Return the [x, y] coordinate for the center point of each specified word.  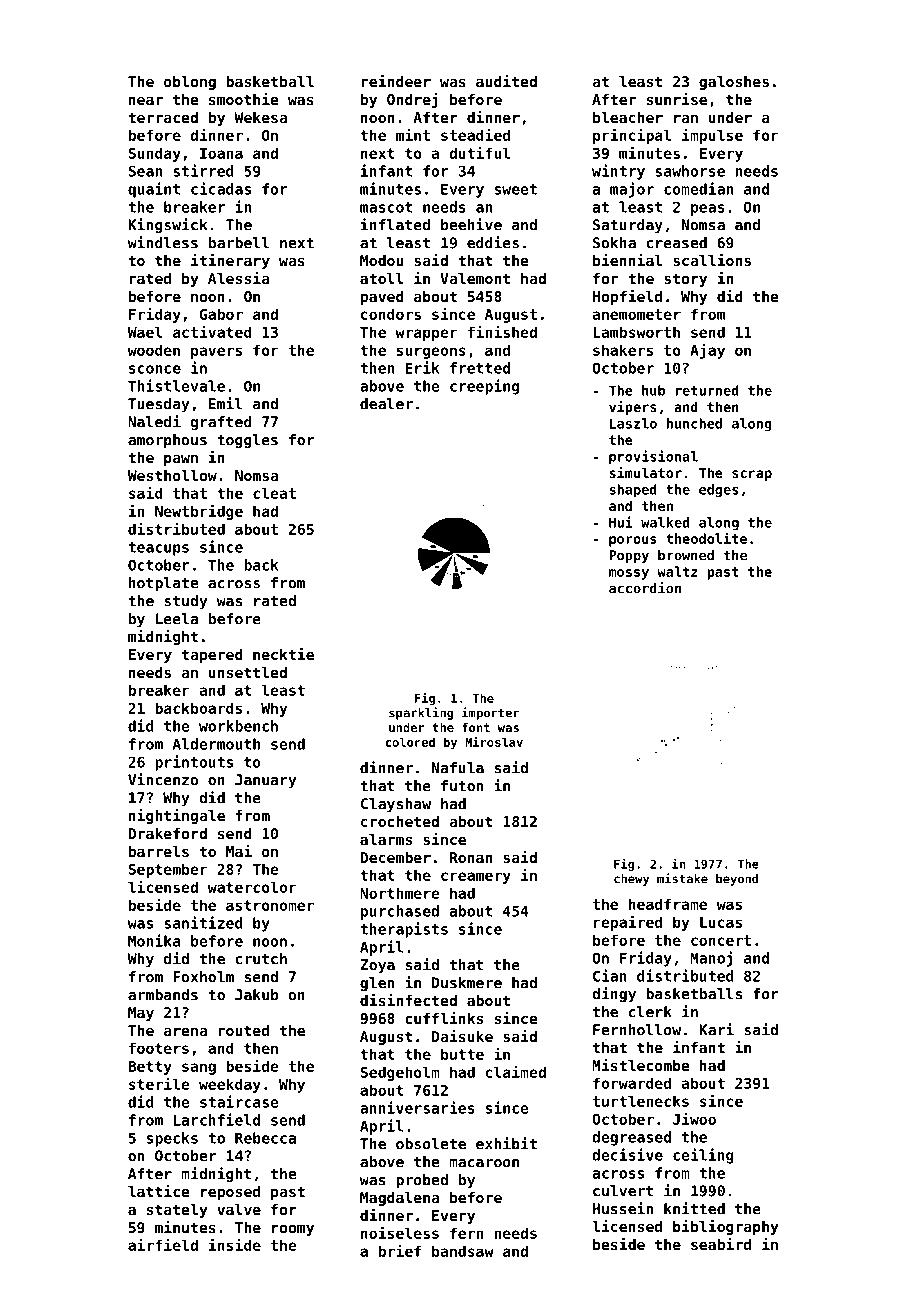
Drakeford [167, 833]
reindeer [396, 81]
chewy [631, 880]
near [146, 101]
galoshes [734, 83]
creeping [484, 387]
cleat [274, 493]
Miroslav [494, 742]
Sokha [614, 243]
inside [235, 1244]
